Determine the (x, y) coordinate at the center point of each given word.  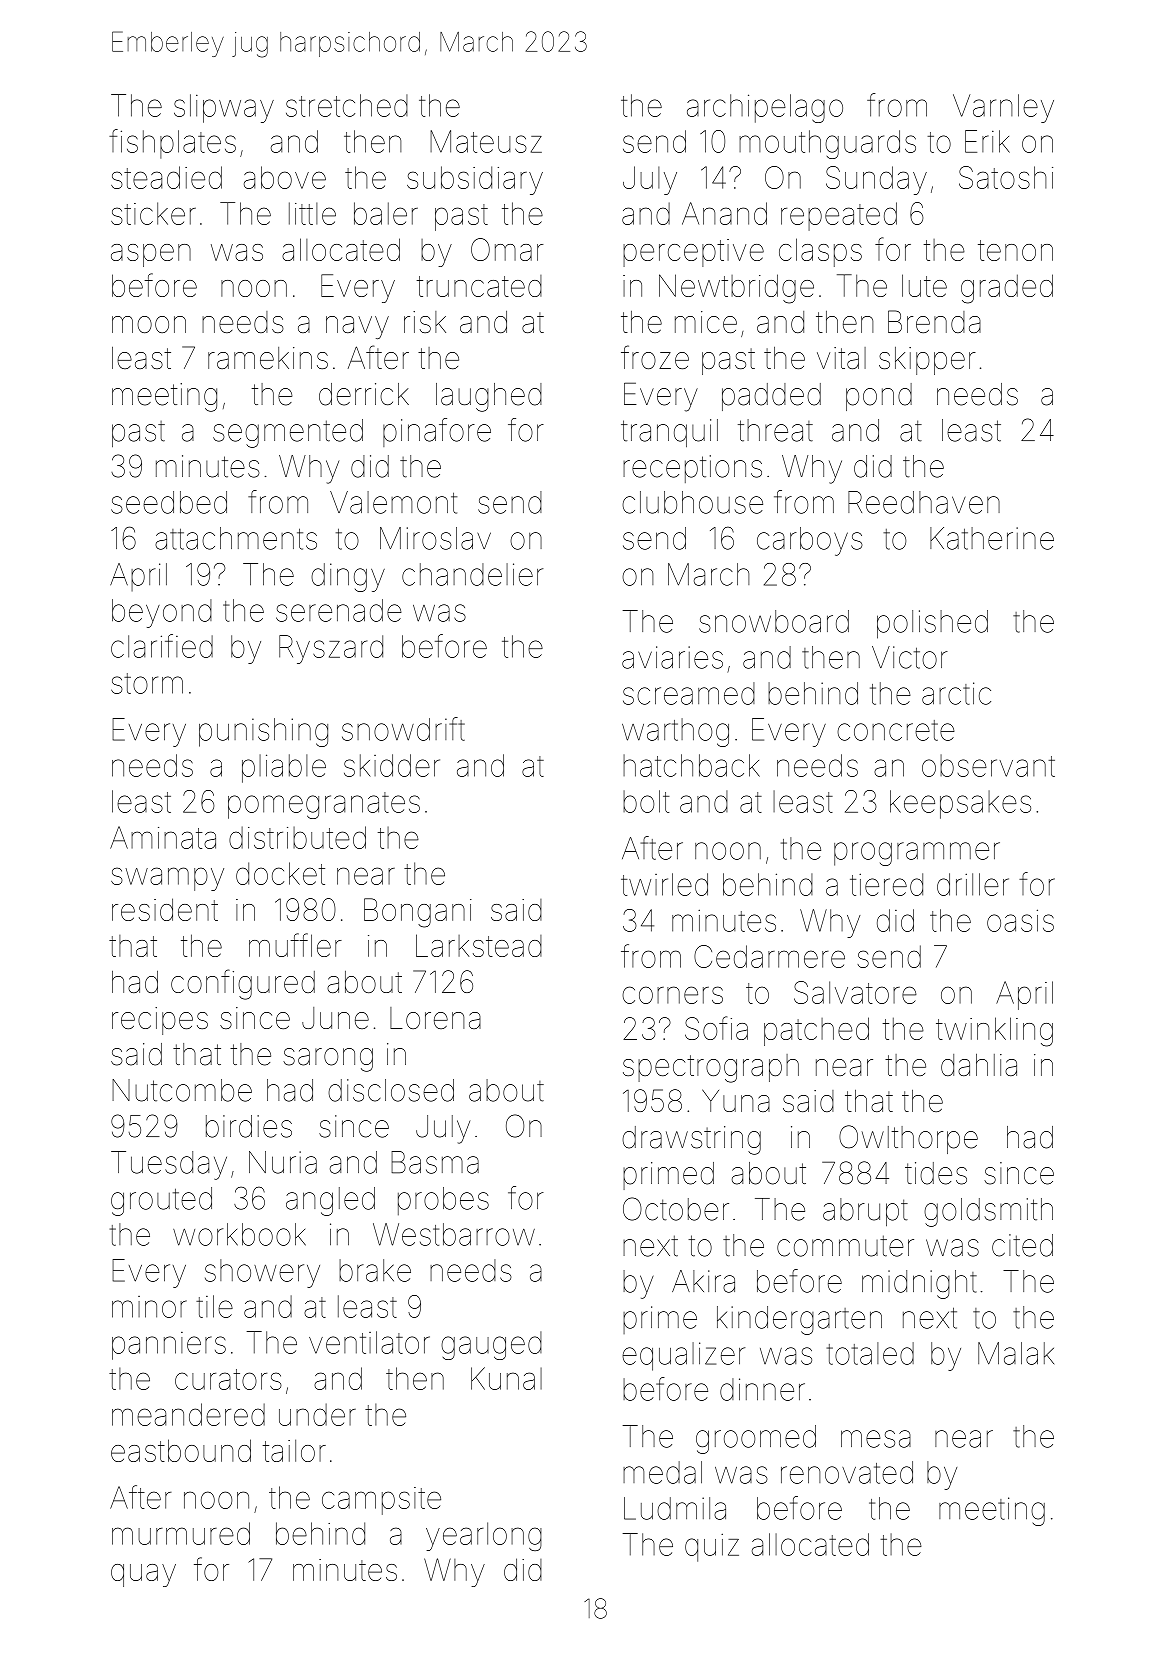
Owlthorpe (908, 1139)
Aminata (163, 837)
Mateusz (486, 141)
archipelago (765, 108)
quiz (712, 1547)
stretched (347, 105)
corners (672, 995)
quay (143, 1575)
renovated (847, 1472)
